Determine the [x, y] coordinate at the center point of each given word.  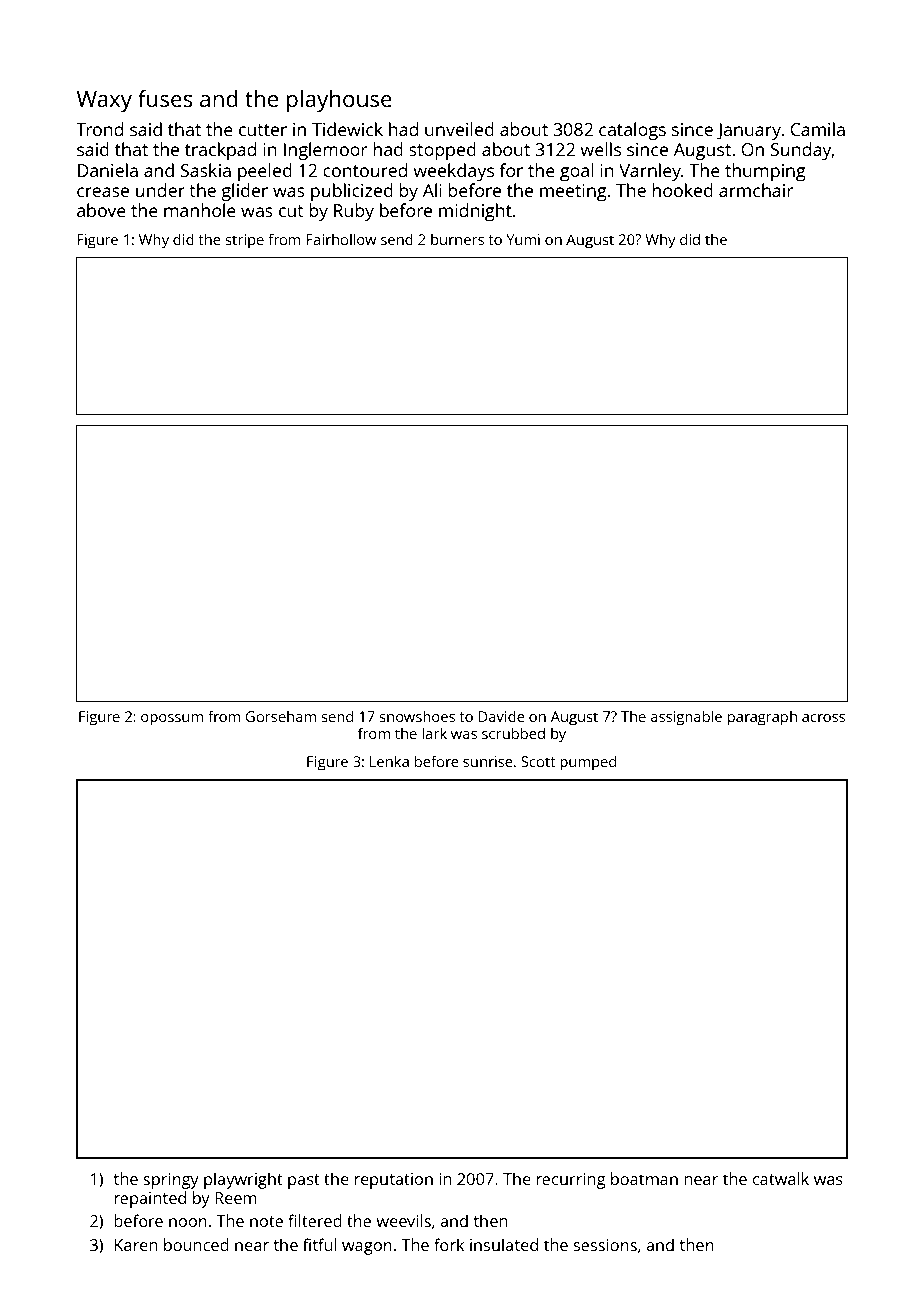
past [304, 1181]
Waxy [104, 102]
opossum [172, 720]
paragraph [762, 718]
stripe [244, 241]
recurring [570, 1181]
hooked [683, 190]
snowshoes [417, 716]
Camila [817, 129]
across [823, 718]
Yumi [523, 239]
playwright [243, 1180]
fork [449, 1244]
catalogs [632, 131]
